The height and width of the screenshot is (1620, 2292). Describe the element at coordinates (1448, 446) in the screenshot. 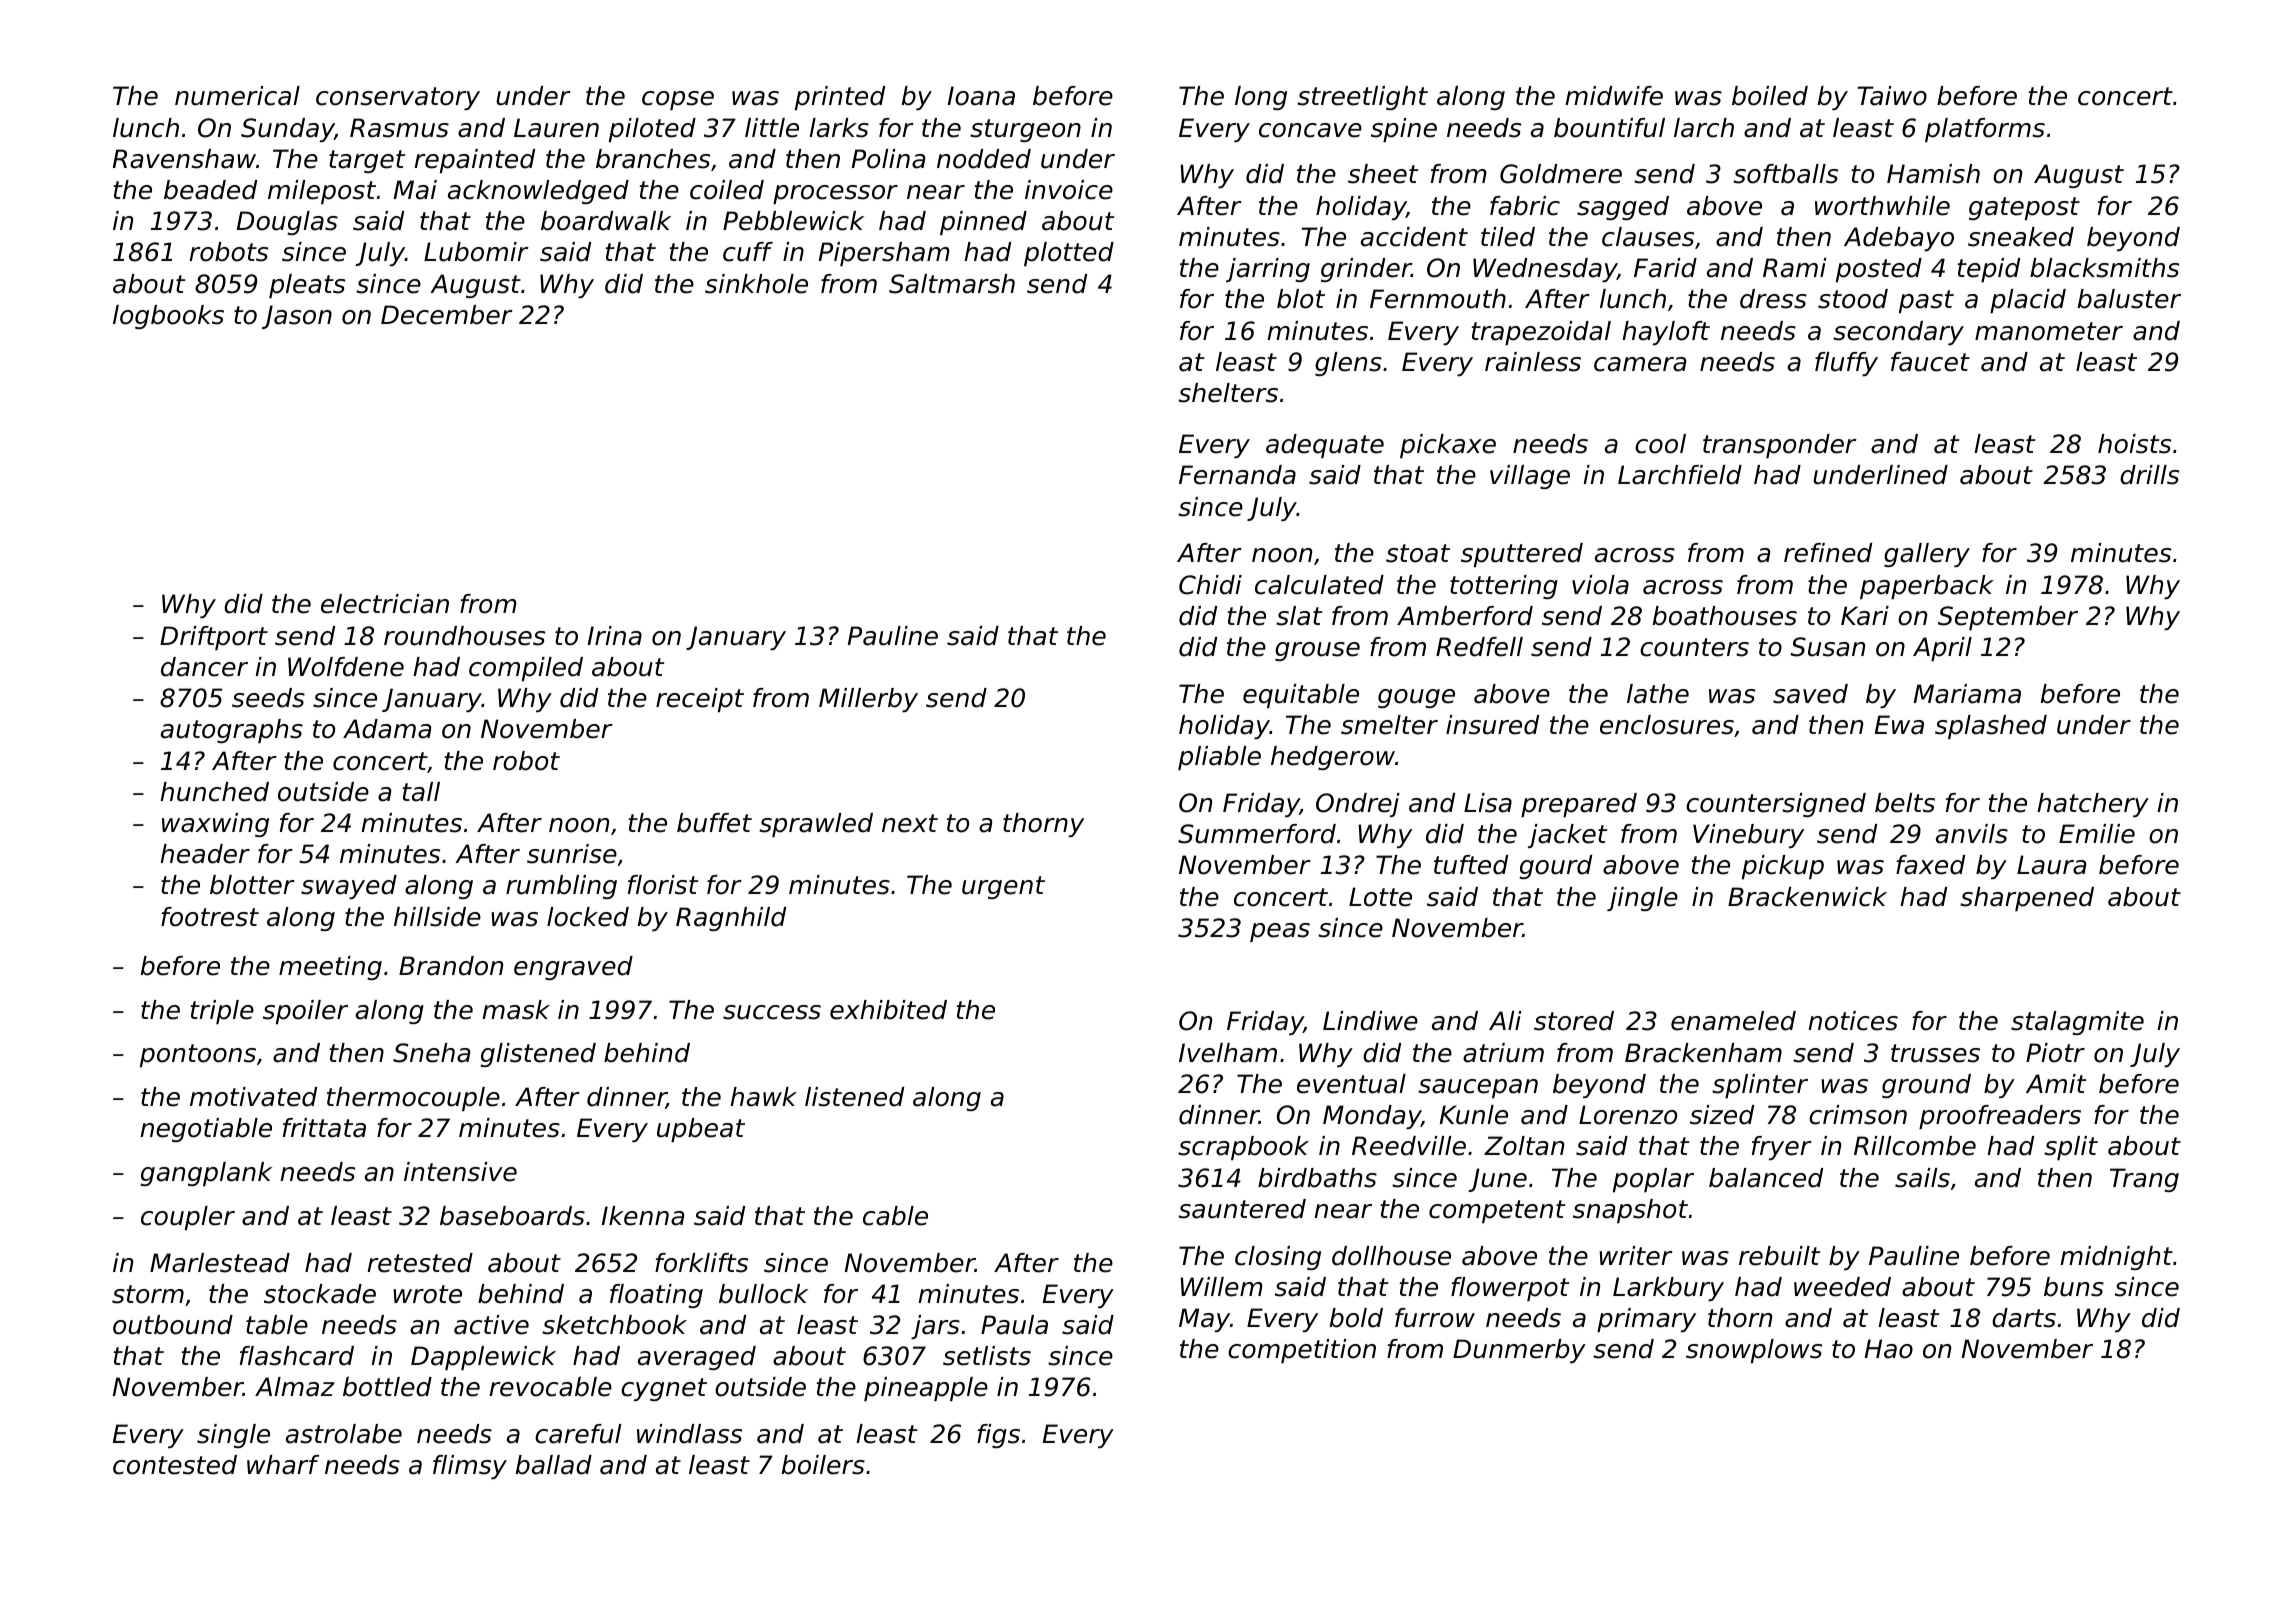

I see `pickaxe` at that location.
